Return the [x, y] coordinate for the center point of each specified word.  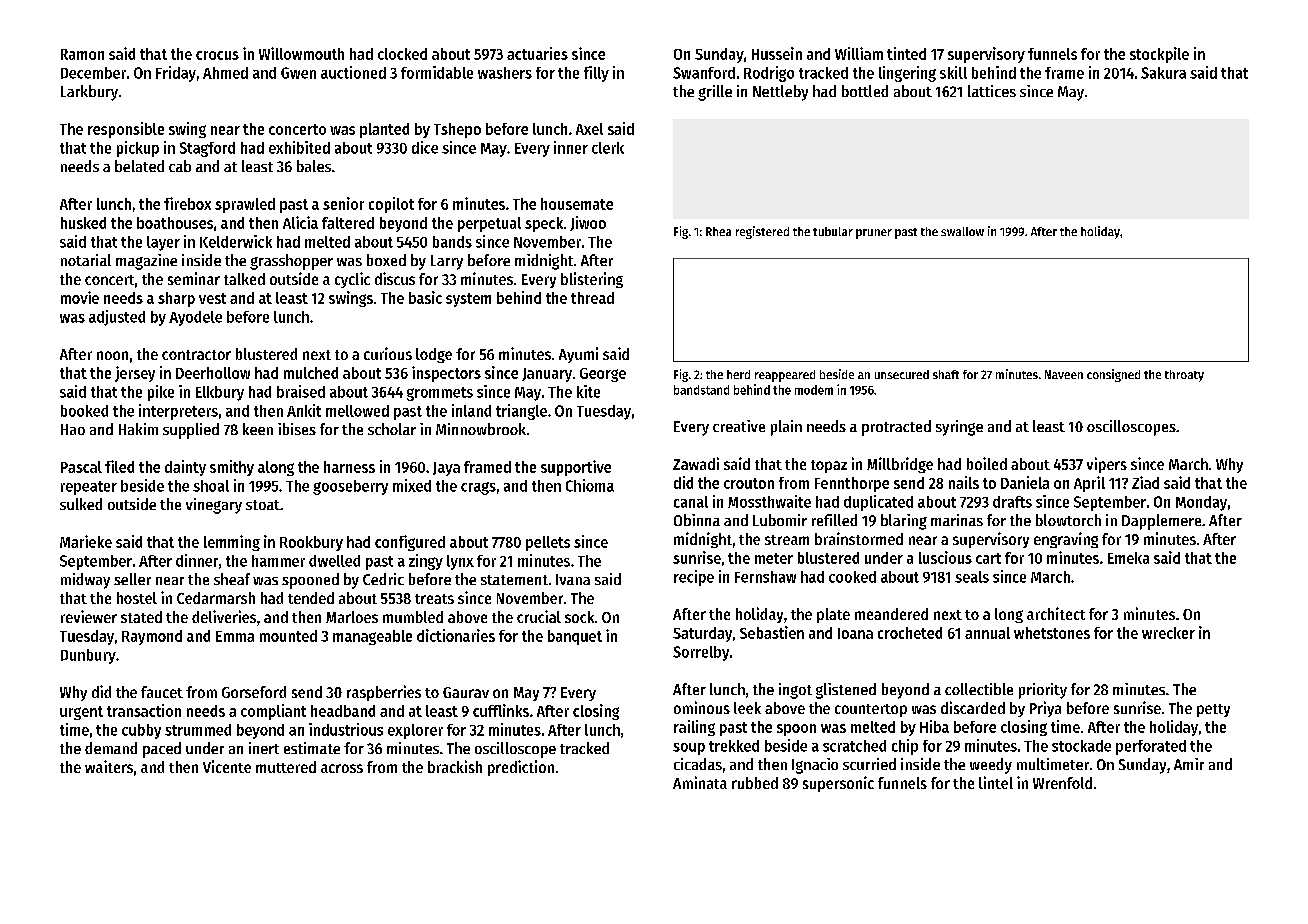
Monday [1201, 503]
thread [592, 298]
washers [505, 73]
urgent [81, 713]
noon [112, 355]
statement [514, 580]
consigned [1113, 375]
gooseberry [350, 487]
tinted [906, 53]
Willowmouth [301, 53]
